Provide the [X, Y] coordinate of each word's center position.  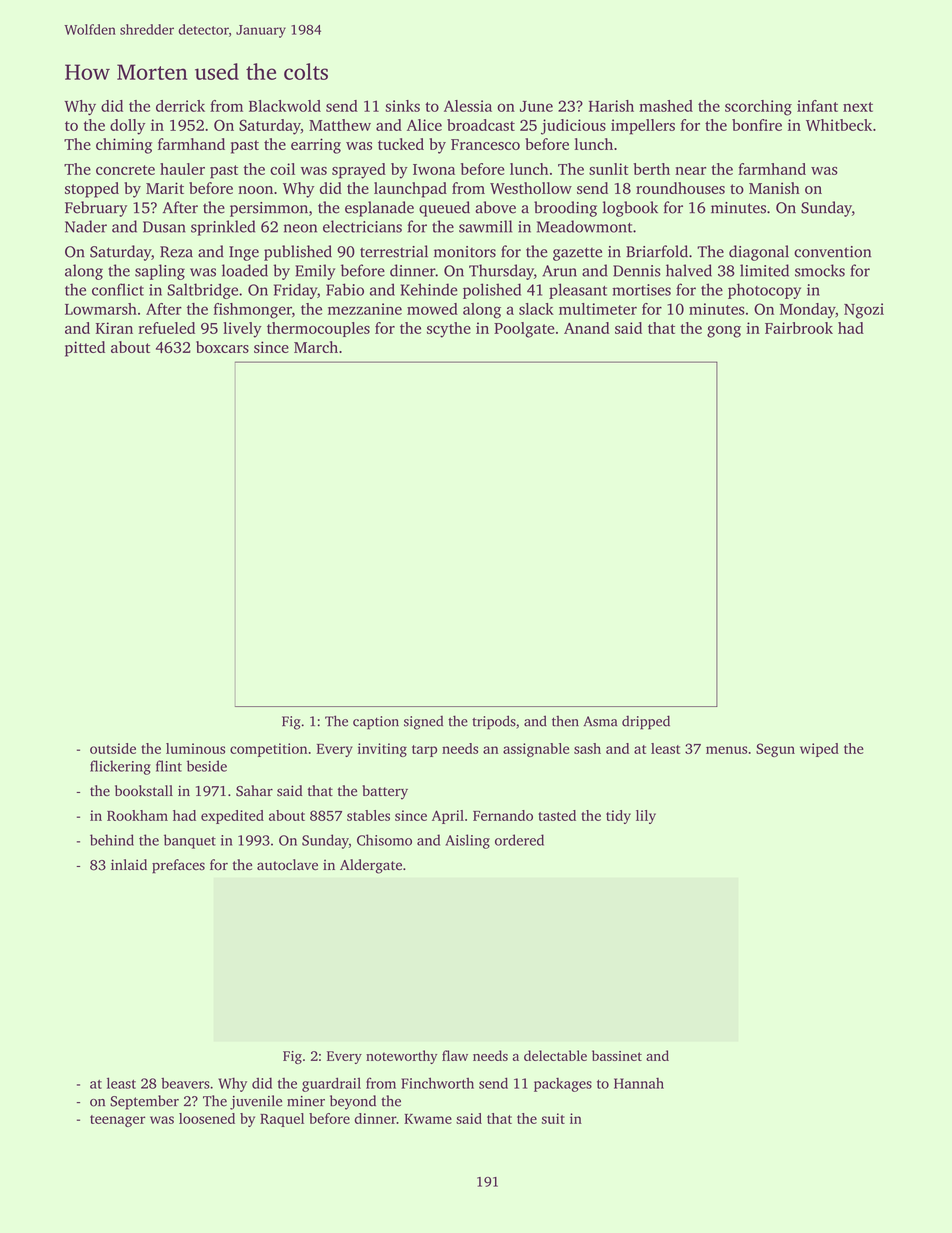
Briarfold [657, 251]
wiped [819, 750]
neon [300, 228]
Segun [775, 750]
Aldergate [371, 866]
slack [536, 309]
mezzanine [365, 309]
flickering [120, 767]
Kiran [114, 328]
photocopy [764, 291]
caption [376, 723]
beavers [185, 1083]
